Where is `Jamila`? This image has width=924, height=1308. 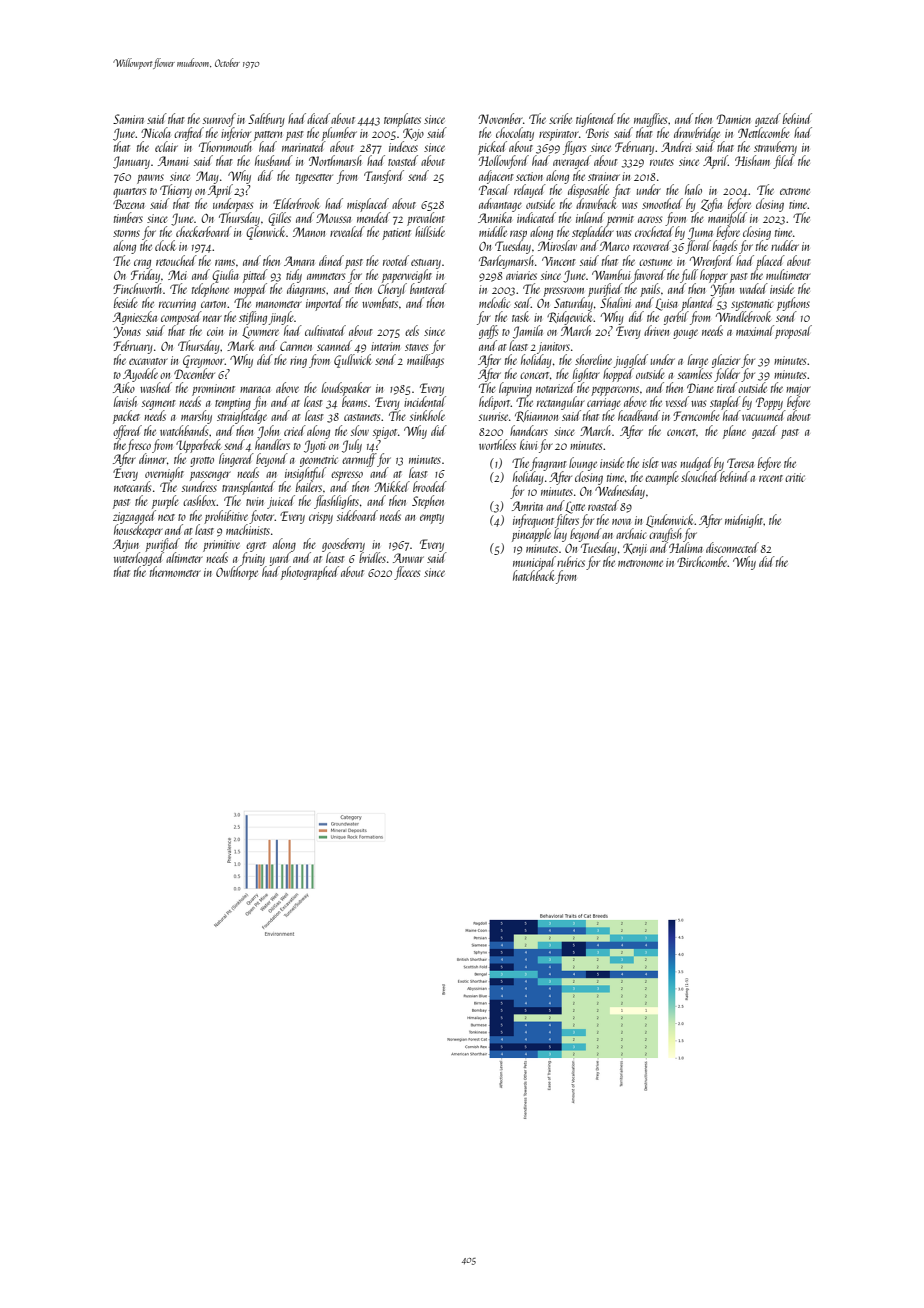 Jamila is located at coordinates (528, 332).
